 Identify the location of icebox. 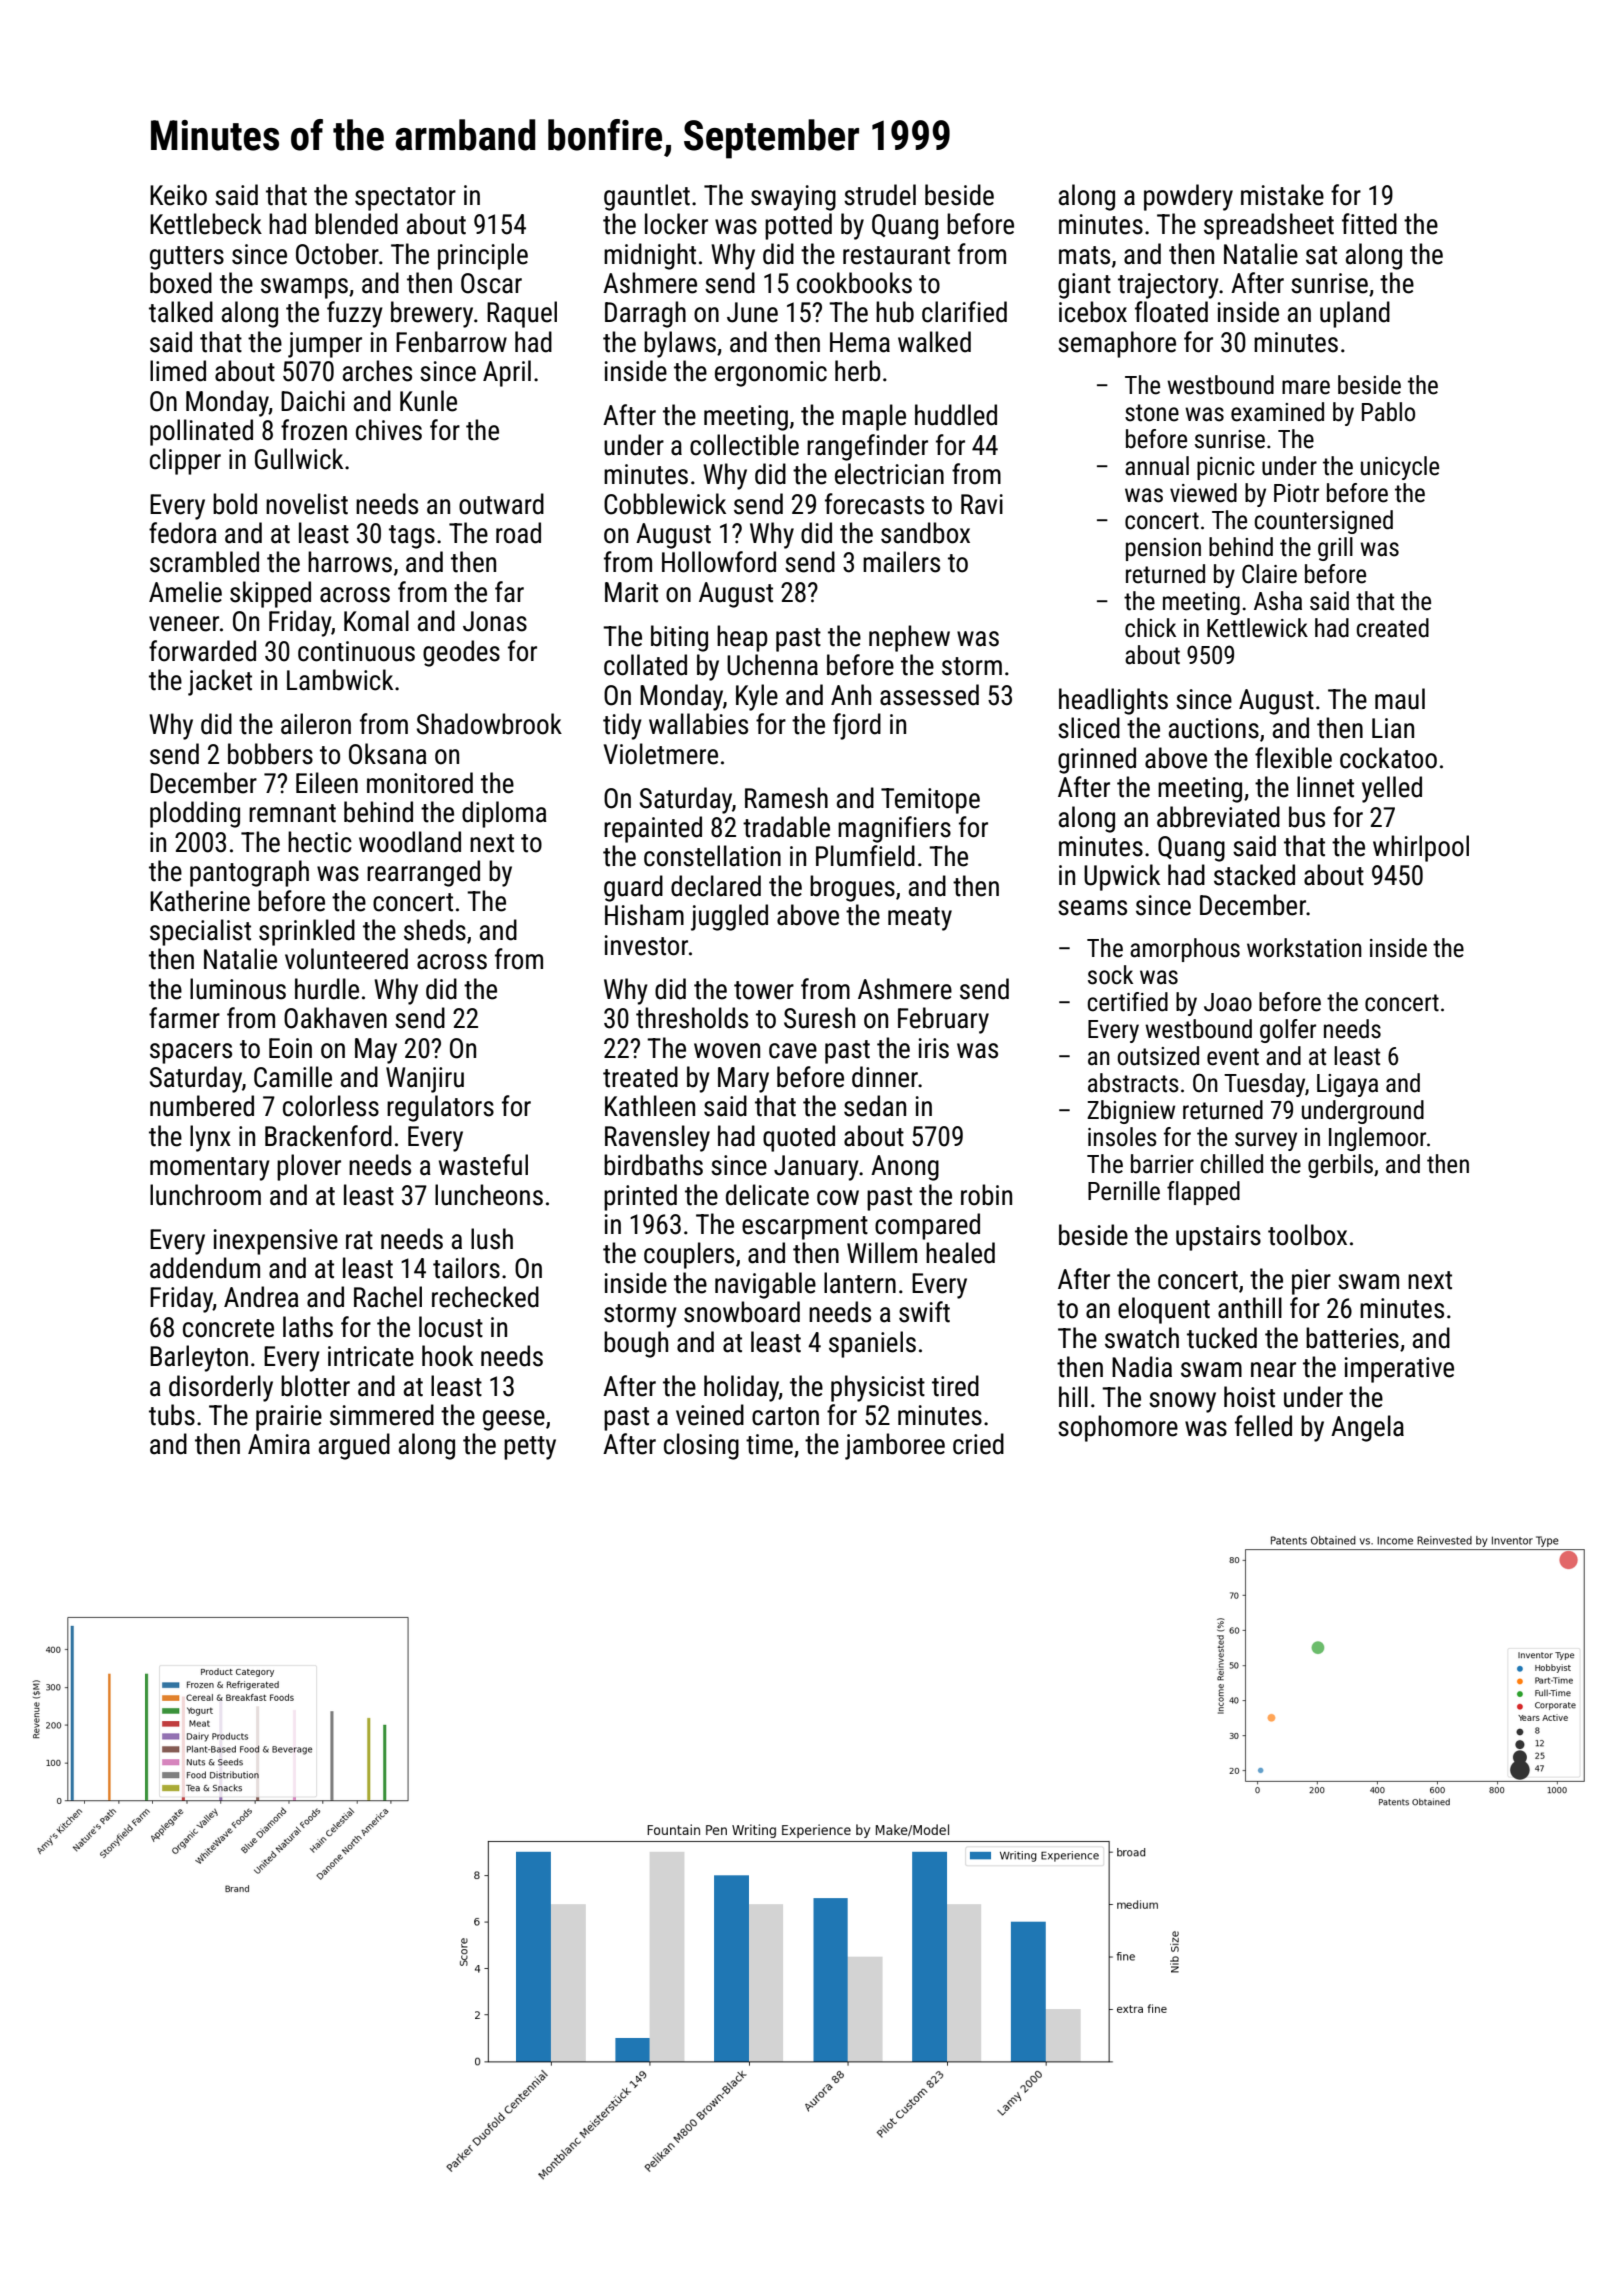
(1093, 312).
